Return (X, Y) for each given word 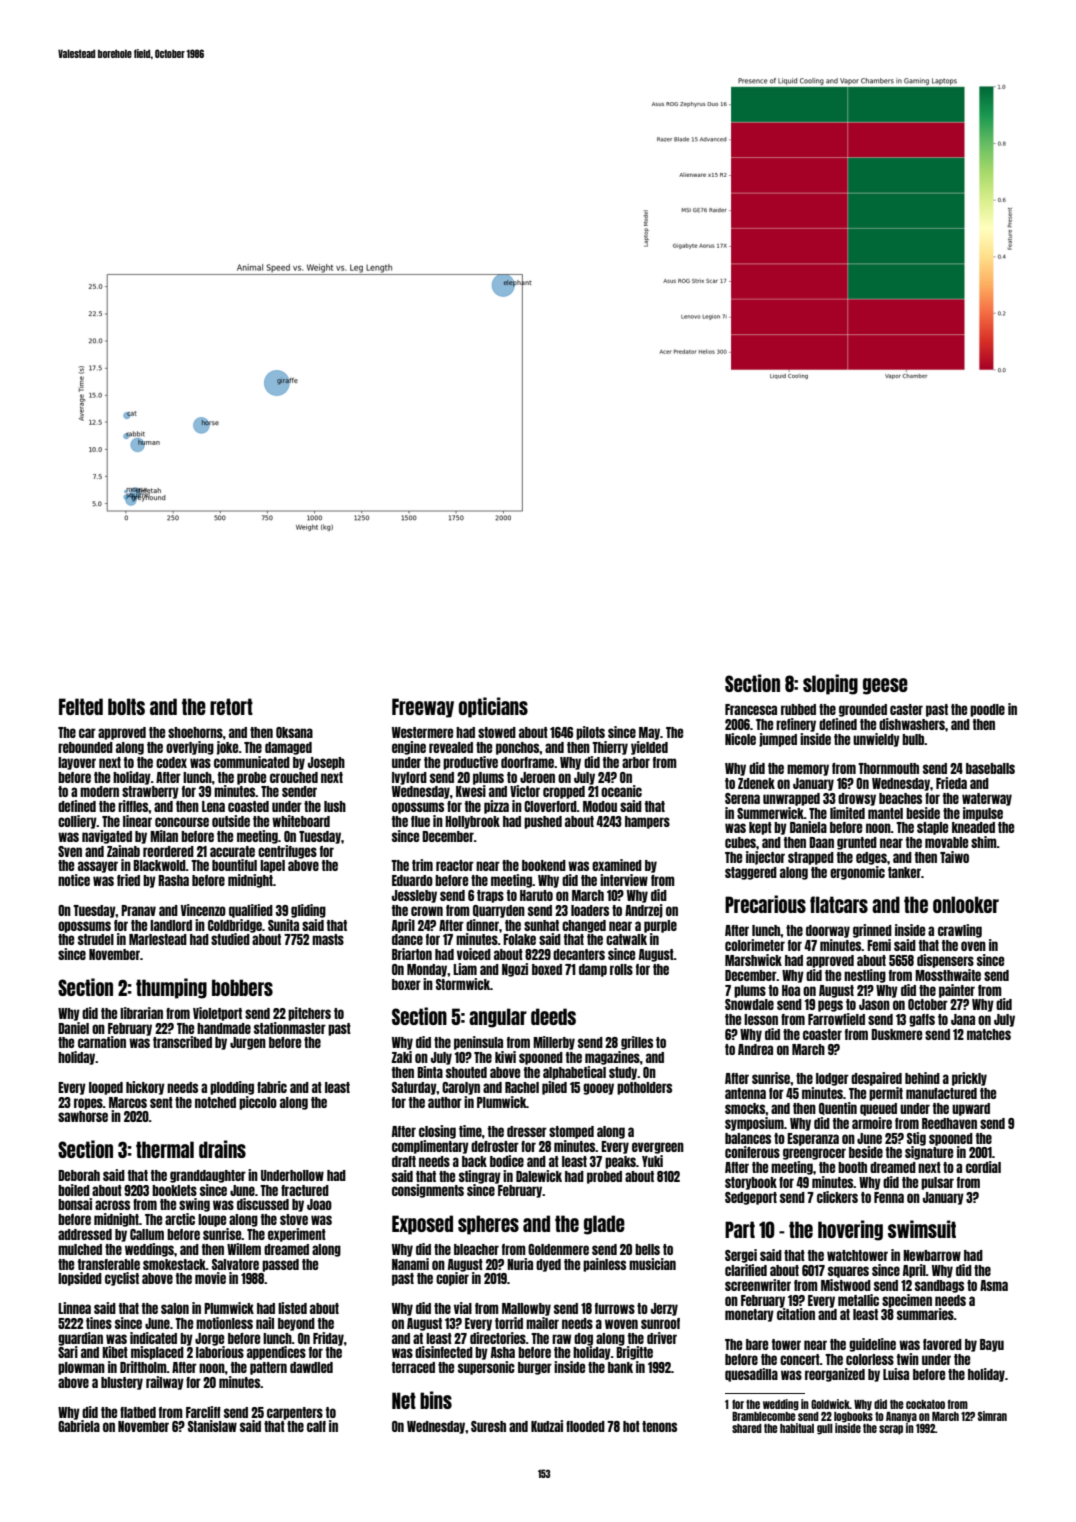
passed (280, 1265)
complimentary (430, 1147)
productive (470, 763)
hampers (647, 822)
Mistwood (846, 1285)
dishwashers (912, 724)
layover (77, 763)
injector (765, 858)
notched (215, 1102)
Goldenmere (558, 1249)
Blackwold (159, 865)
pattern (268, 1368)
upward (971, 1109)
